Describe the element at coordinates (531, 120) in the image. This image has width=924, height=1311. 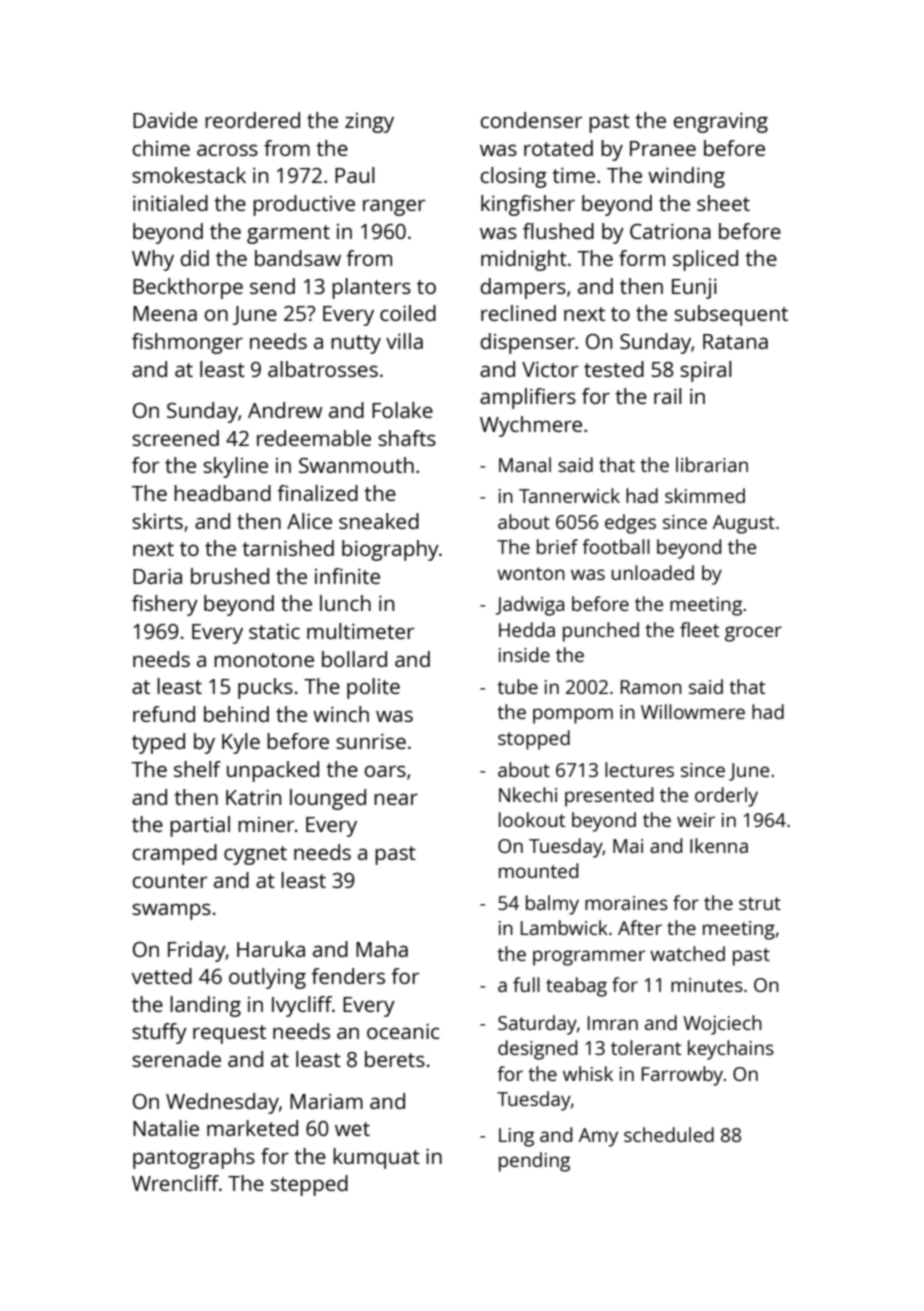
I see `condenser` at that location.
